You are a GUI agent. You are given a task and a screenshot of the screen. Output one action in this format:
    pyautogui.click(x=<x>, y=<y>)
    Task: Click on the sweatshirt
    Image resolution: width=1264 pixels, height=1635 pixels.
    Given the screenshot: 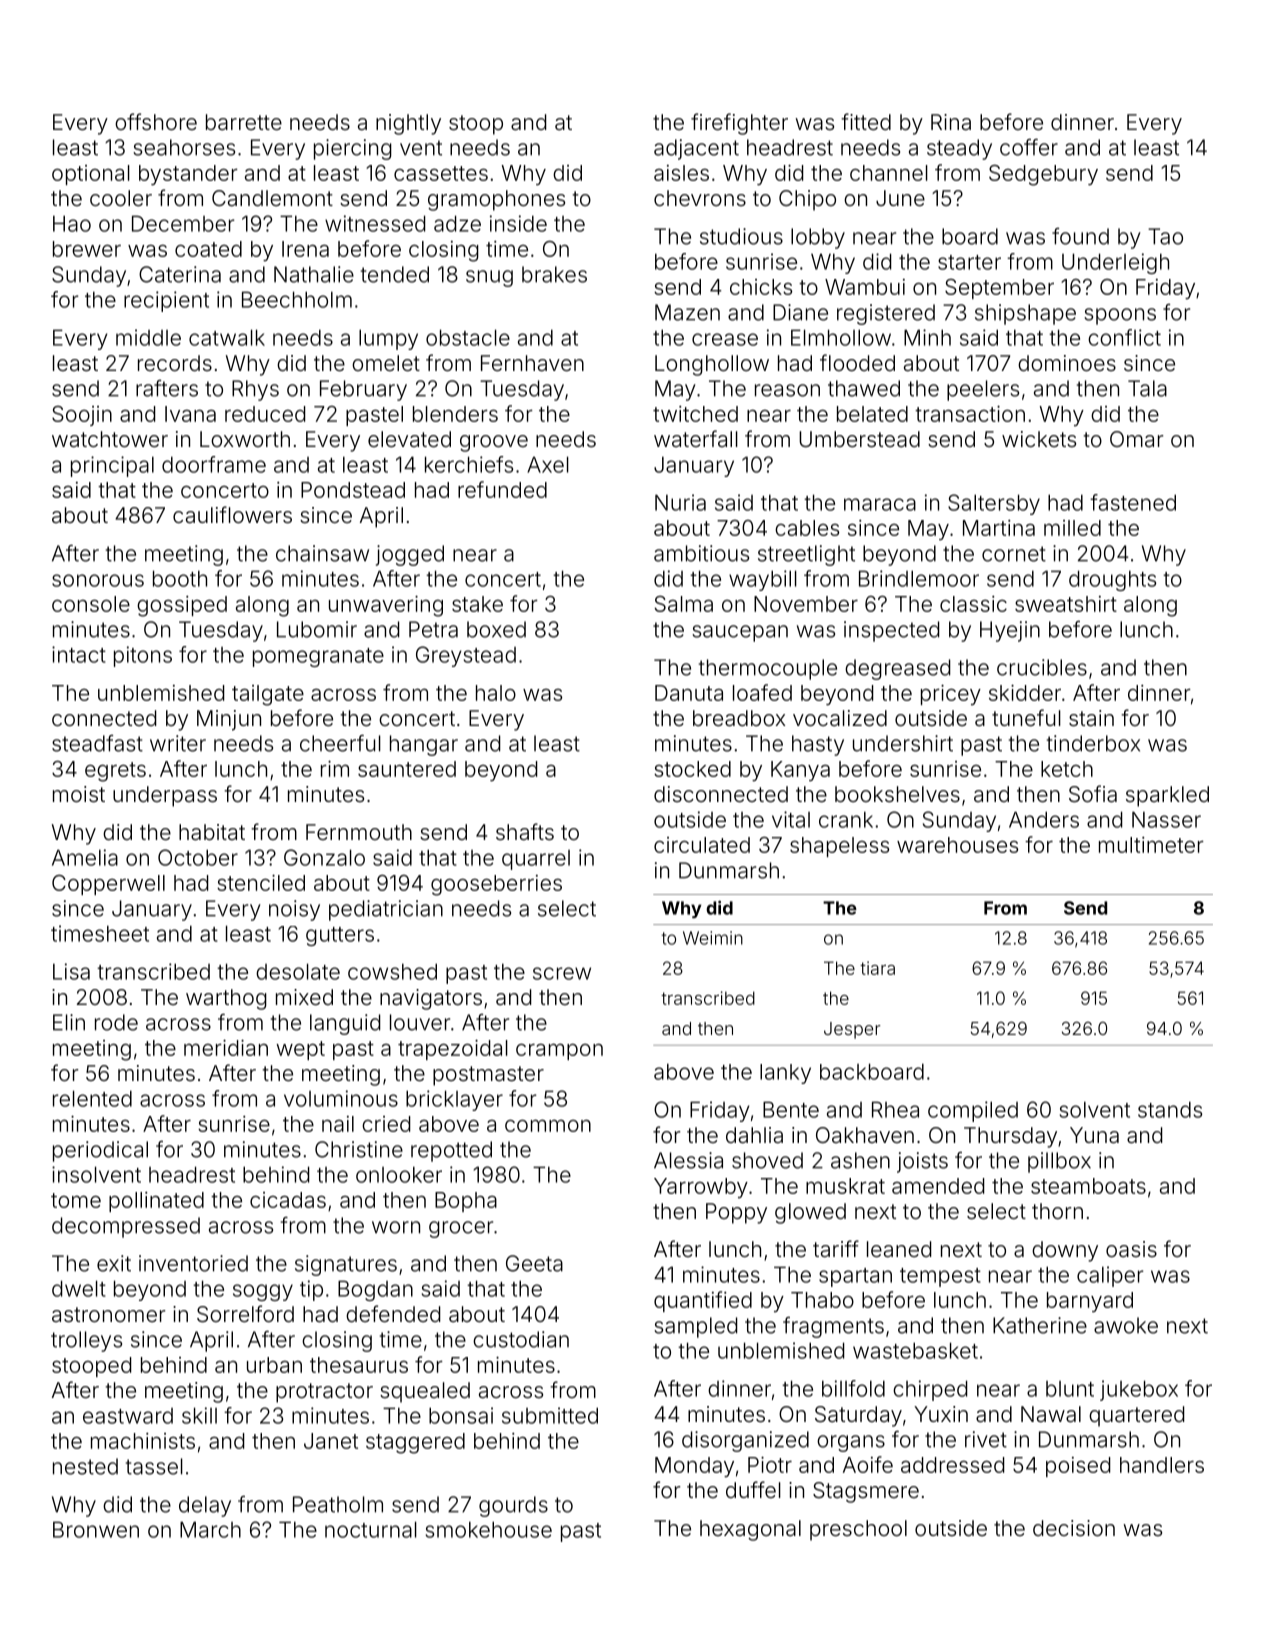 What is the action you would take?
    pyautogui.click(x=1066, y=604)
